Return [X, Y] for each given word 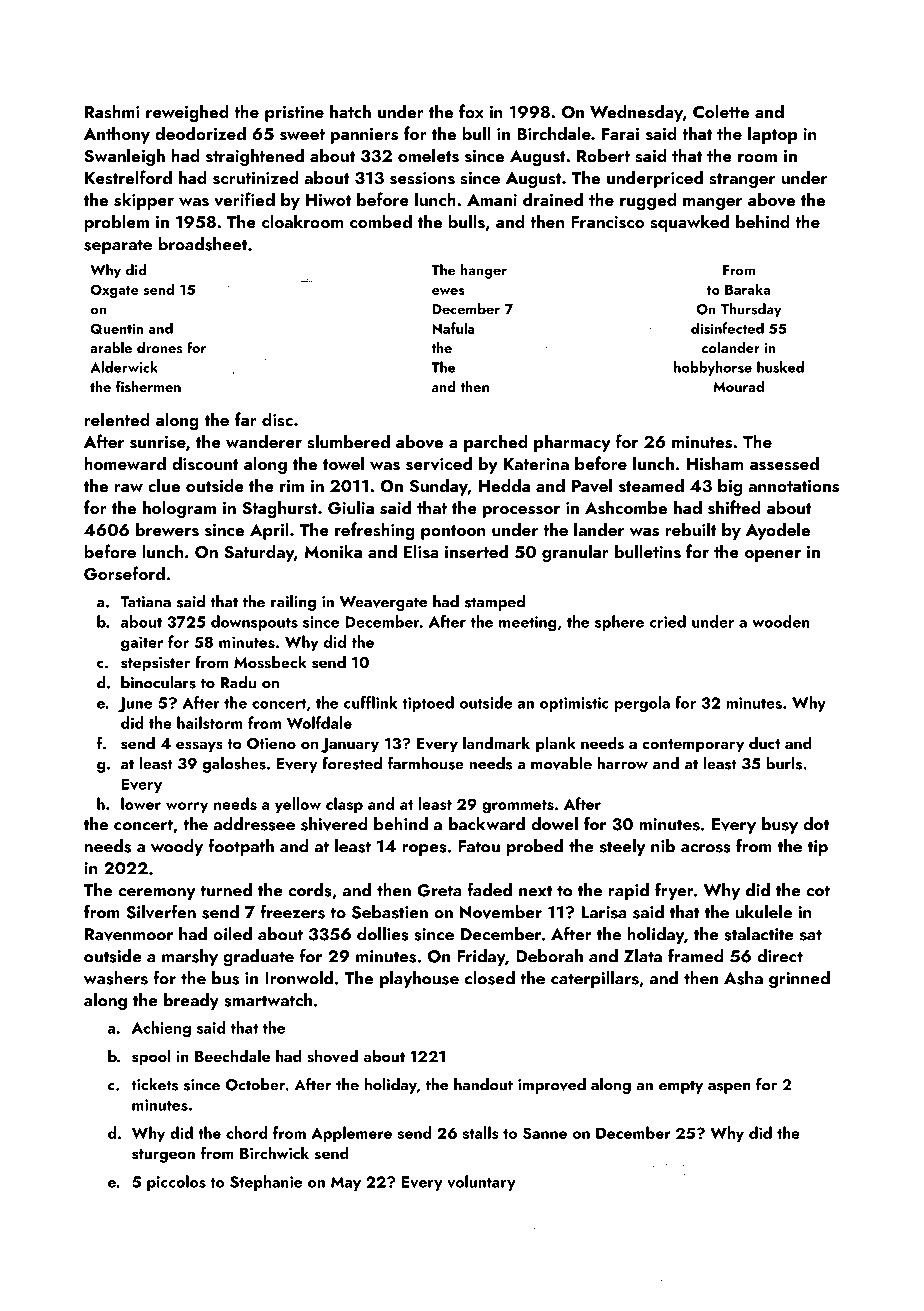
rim [292, 486]
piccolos [176, 1183]
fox [471, 111]
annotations [793, 486]
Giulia [351, 507]
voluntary [481, 1183]
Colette [721, 111]
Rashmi [112, 111]
